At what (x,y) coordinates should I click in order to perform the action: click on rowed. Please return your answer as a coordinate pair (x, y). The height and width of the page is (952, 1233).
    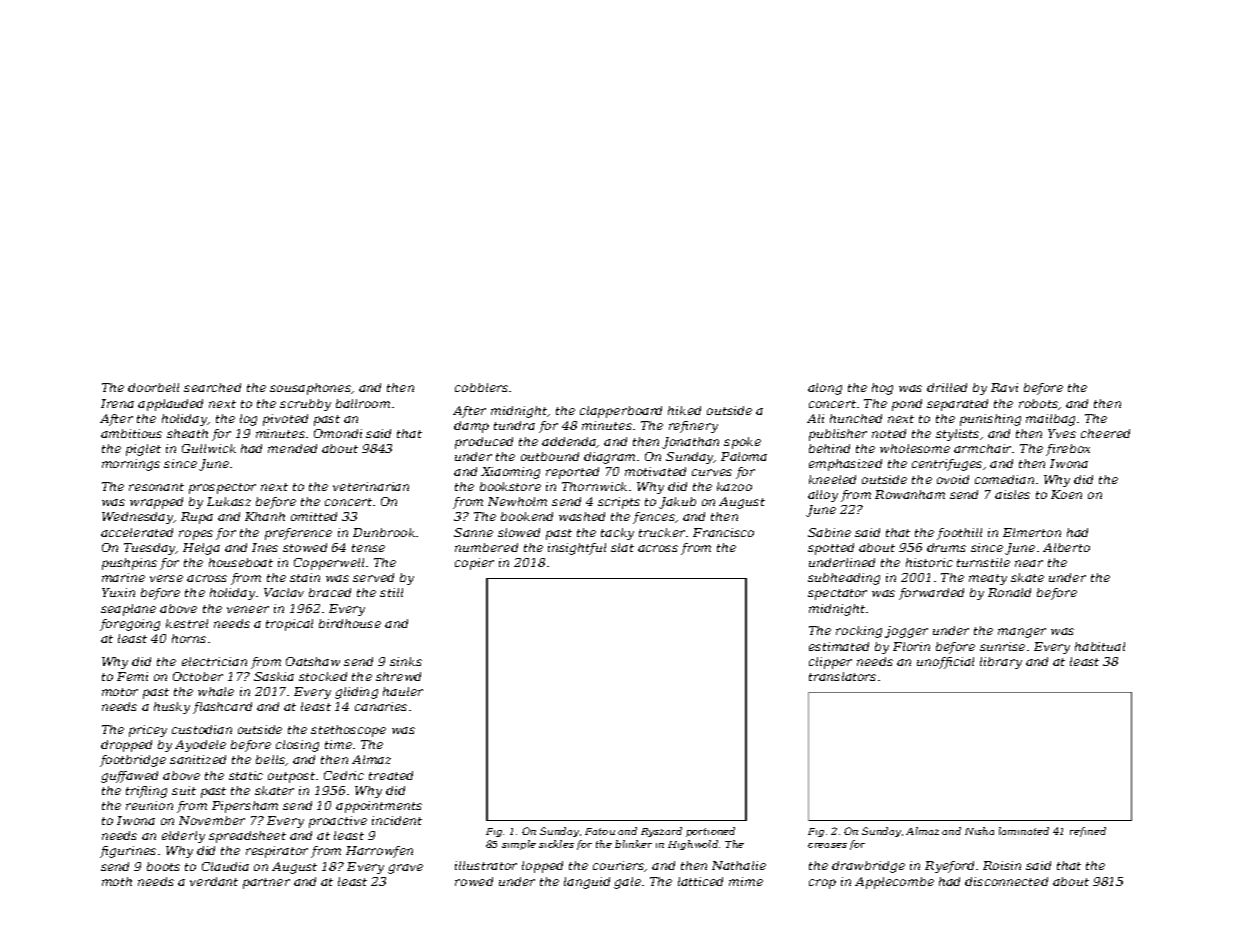
    Looking at the image, I should click on (474, 881).
